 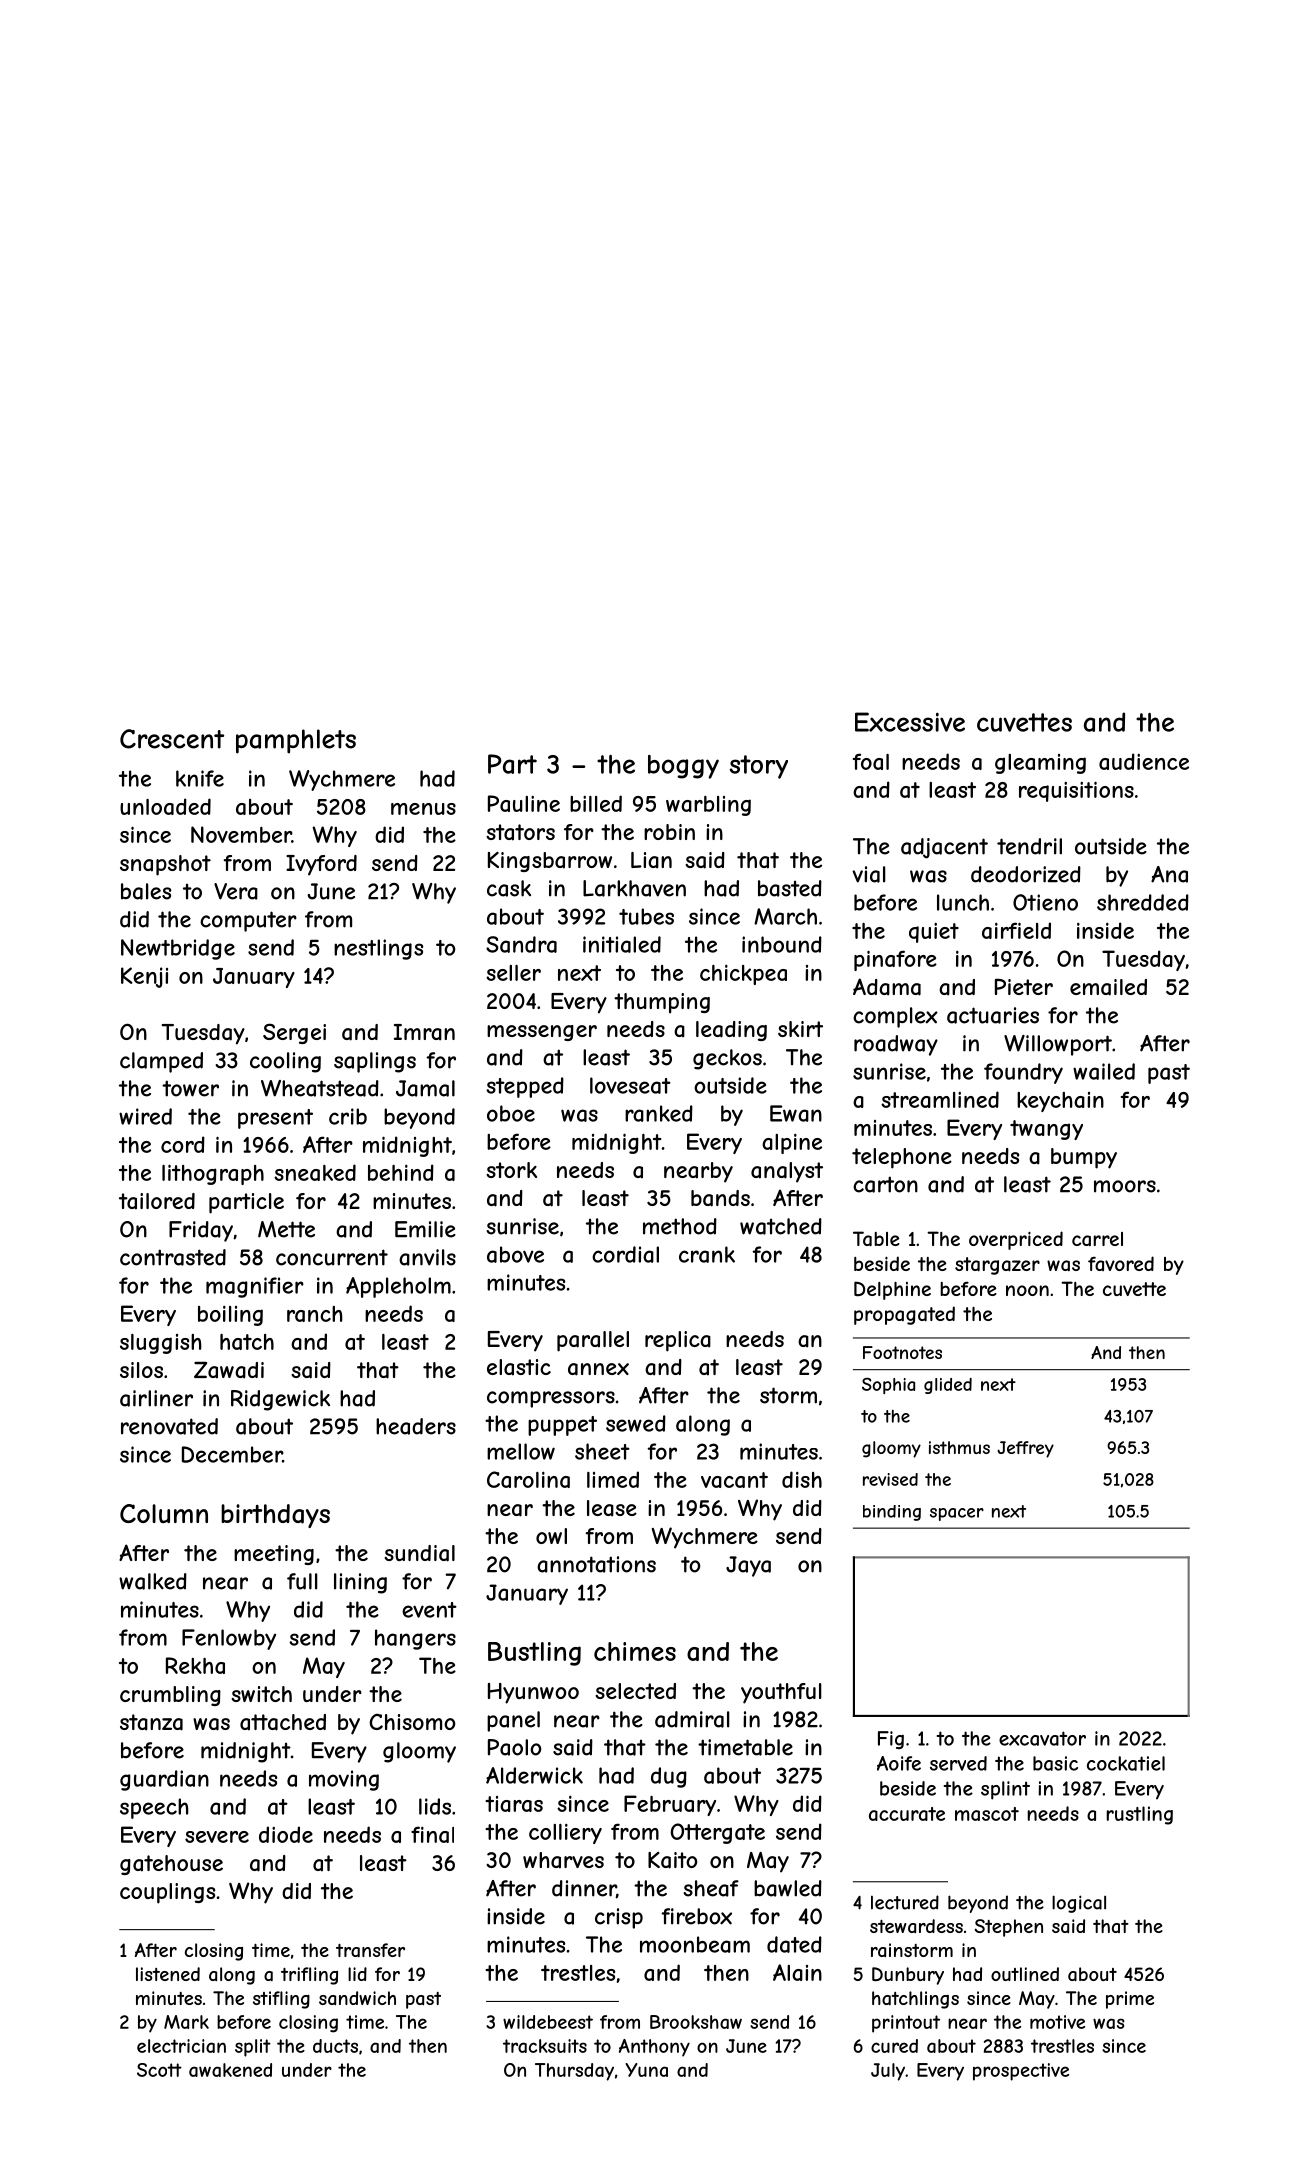 What do you see at coordinates (423, 809) in the image?
I see `menus` at bounding box center [423, 809].
